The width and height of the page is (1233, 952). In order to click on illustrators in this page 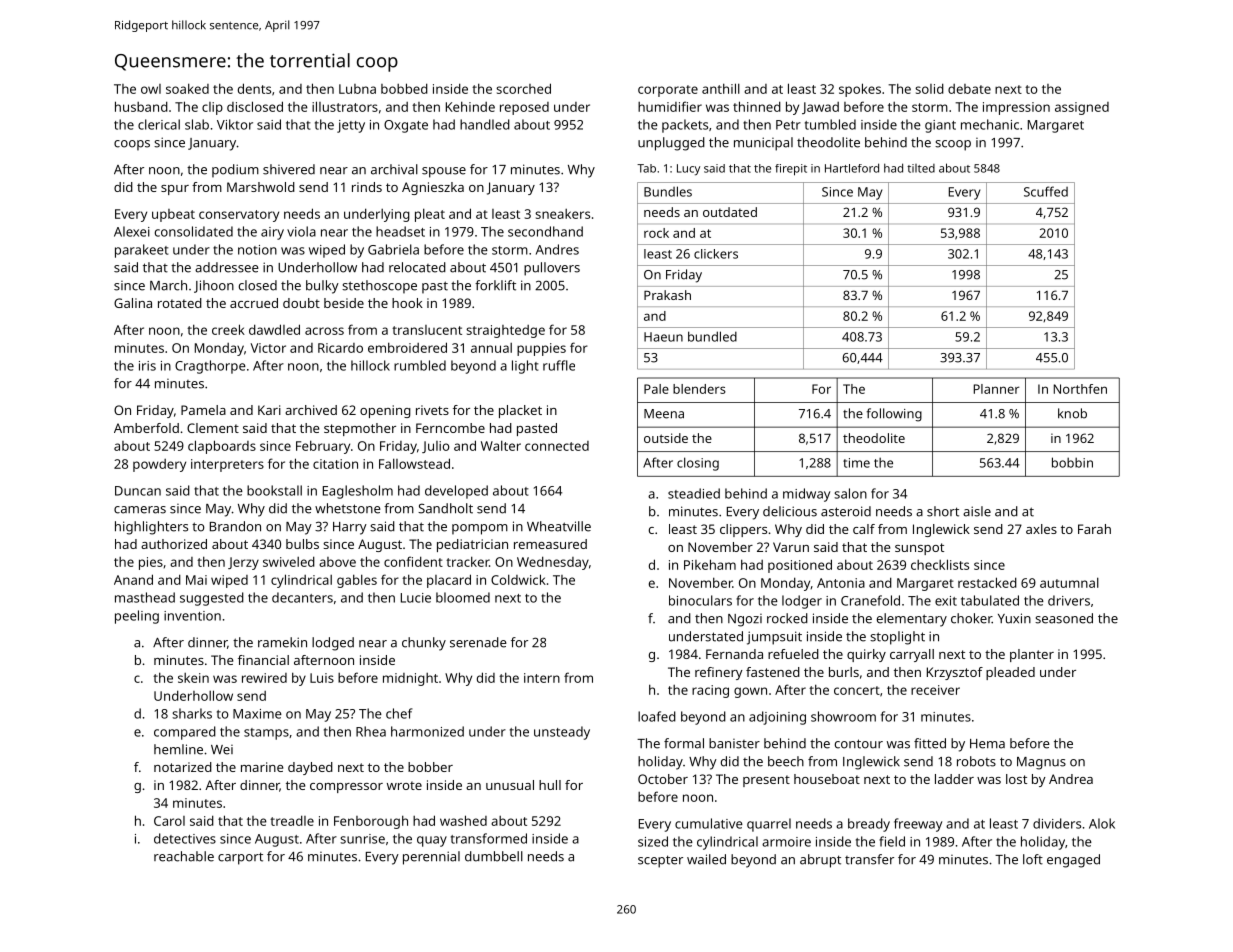, I will do `click(345, 106)`.
